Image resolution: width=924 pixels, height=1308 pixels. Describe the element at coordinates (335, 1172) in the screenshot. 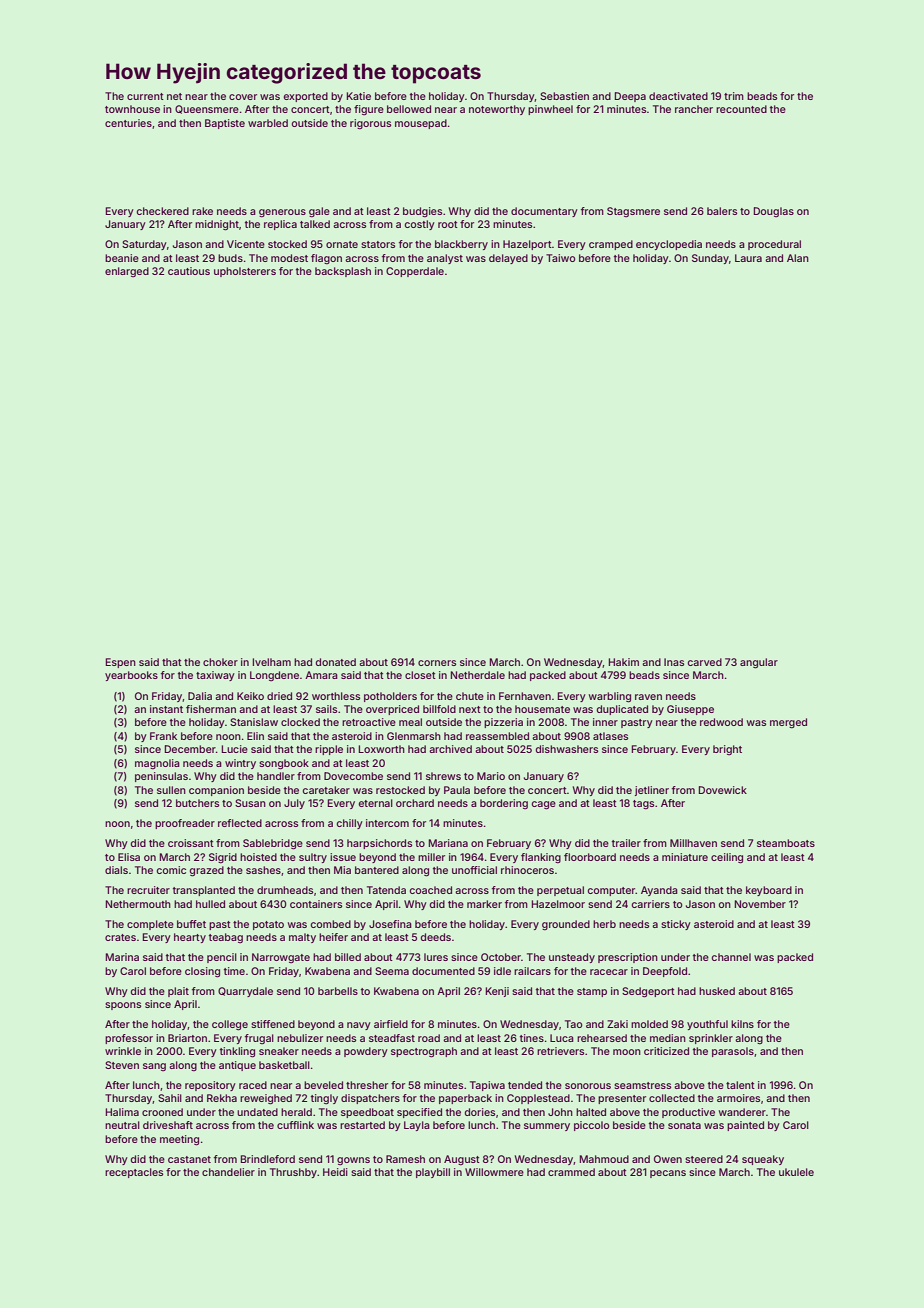

I see `Heidi` at that location.
